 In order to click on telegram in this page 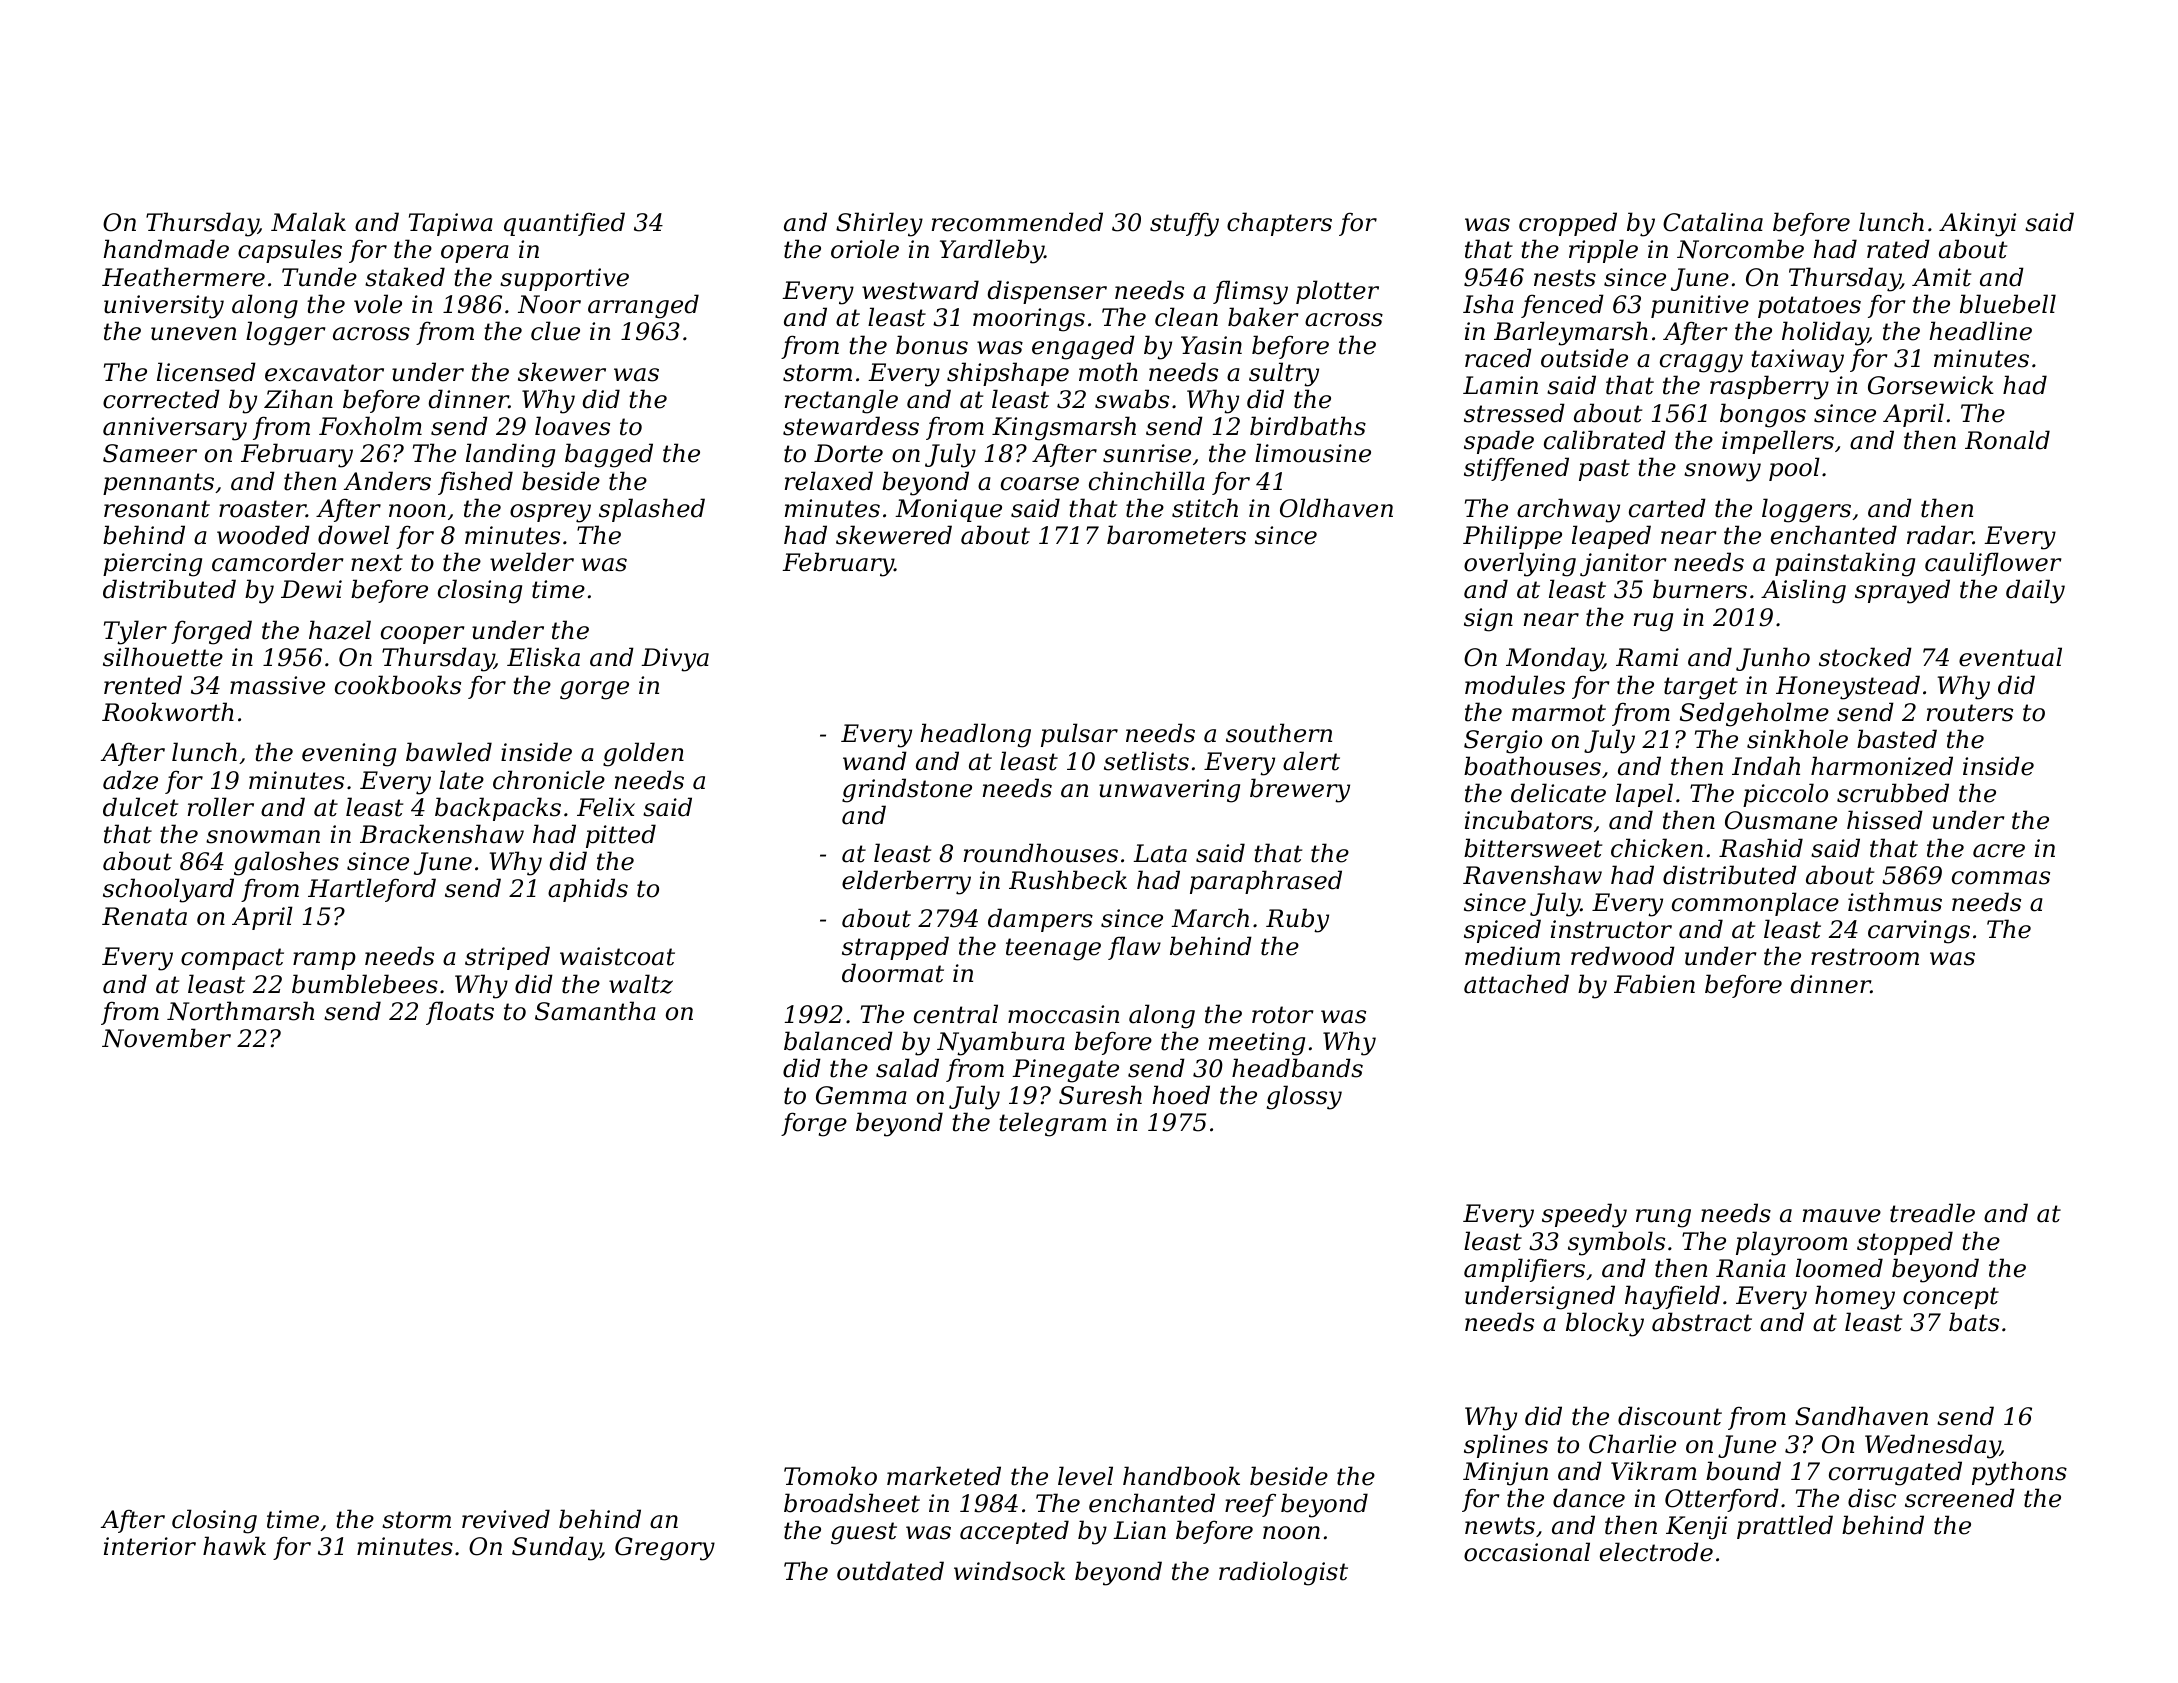, I will do `click(1053, 1124)`.
